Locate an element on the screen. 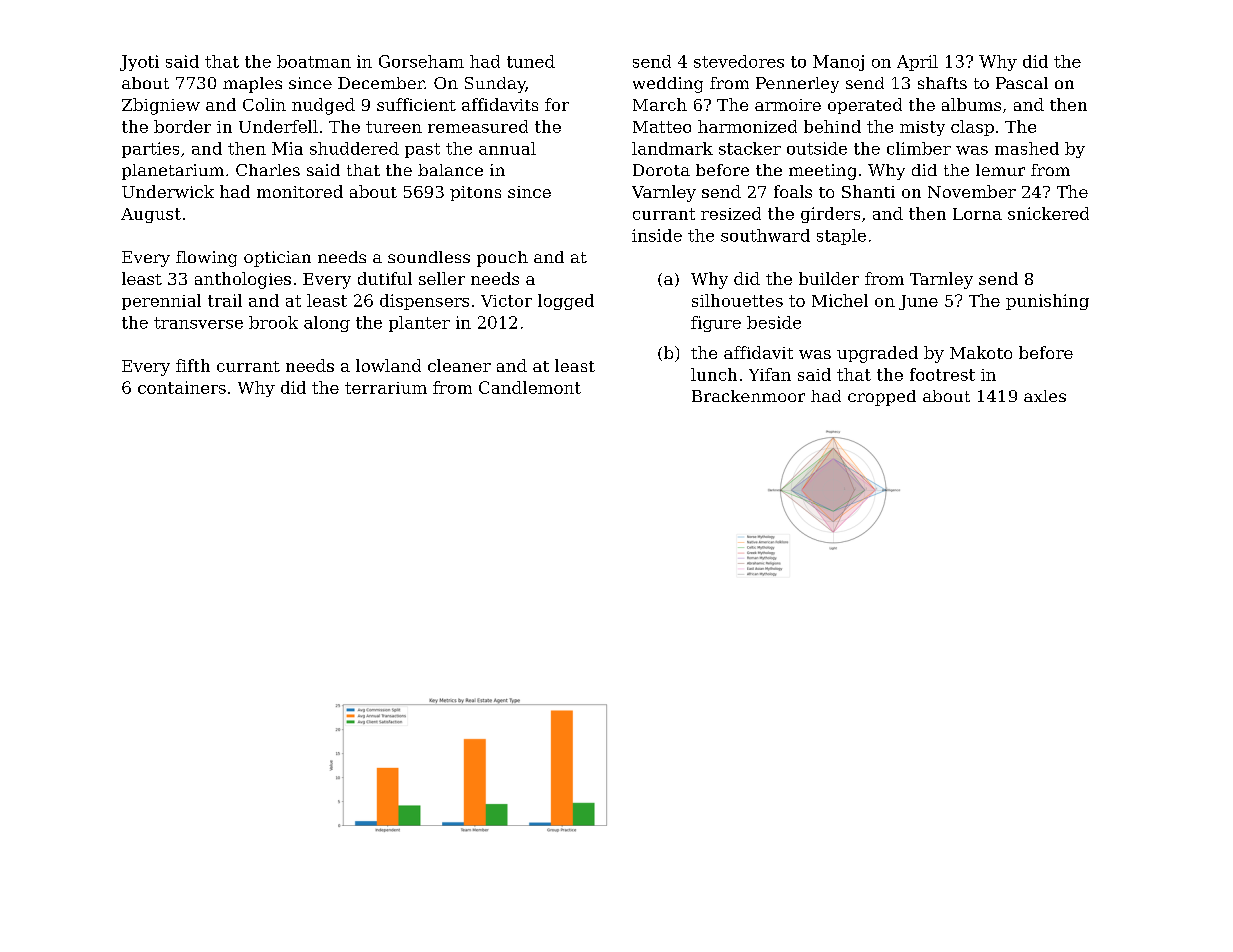 Image resolution: width=1233 pixels, height=952 pixels. boatman is located at coordinates (314, 61).
